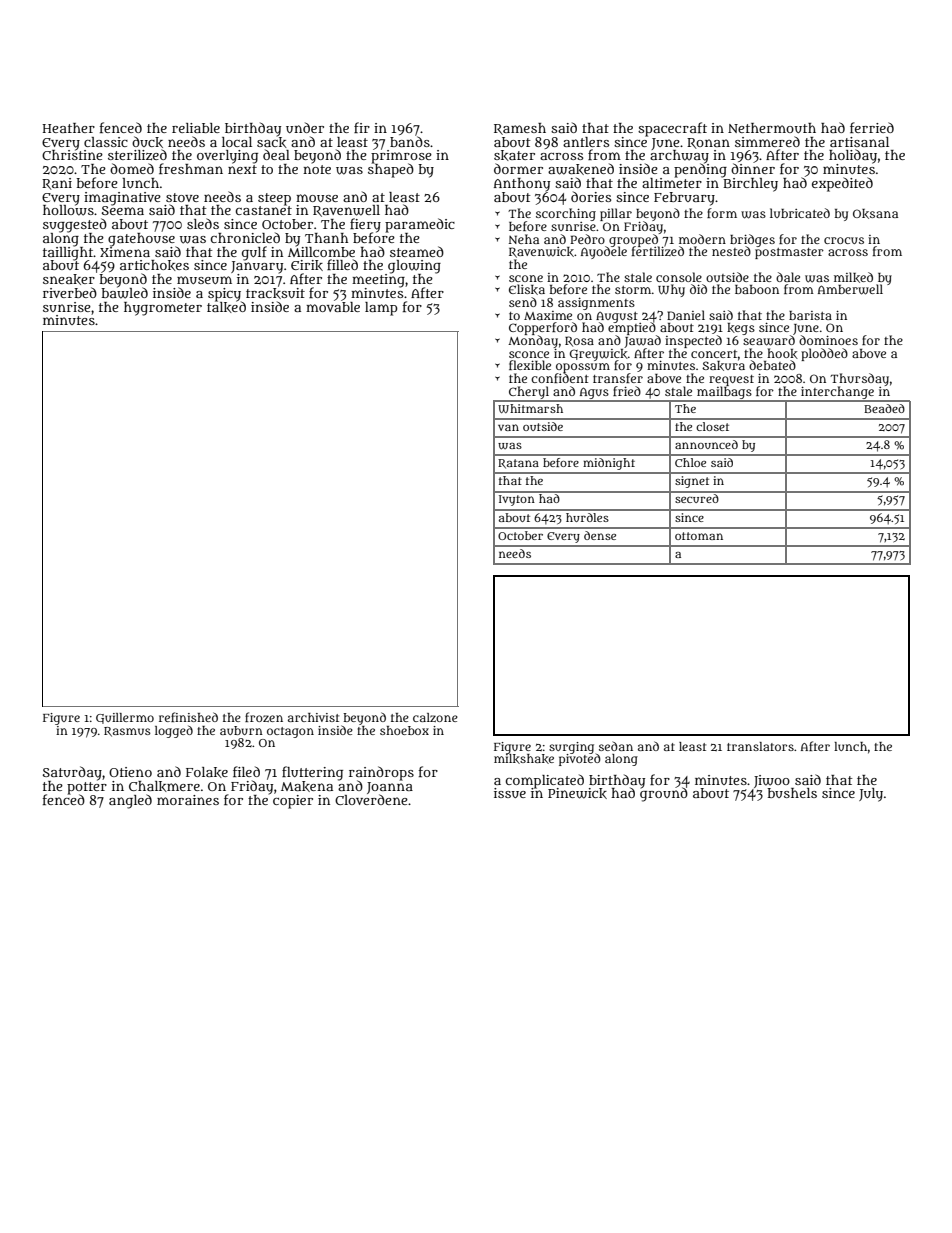  Describe the element at coordinates (853, 277) in the page. I see `milked` at that location.
